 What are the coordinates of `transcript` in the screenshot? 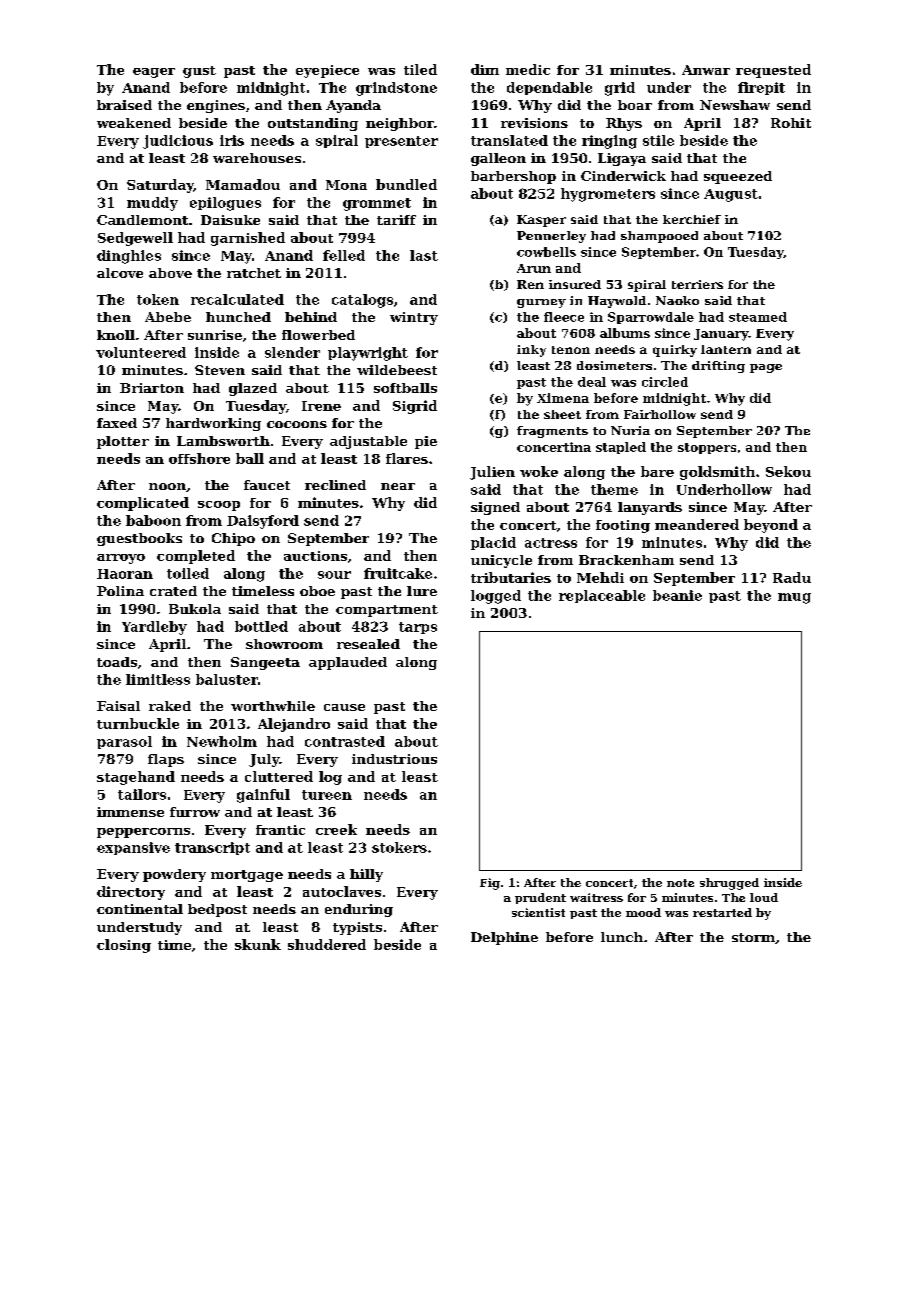 It's located at (212, 848).
